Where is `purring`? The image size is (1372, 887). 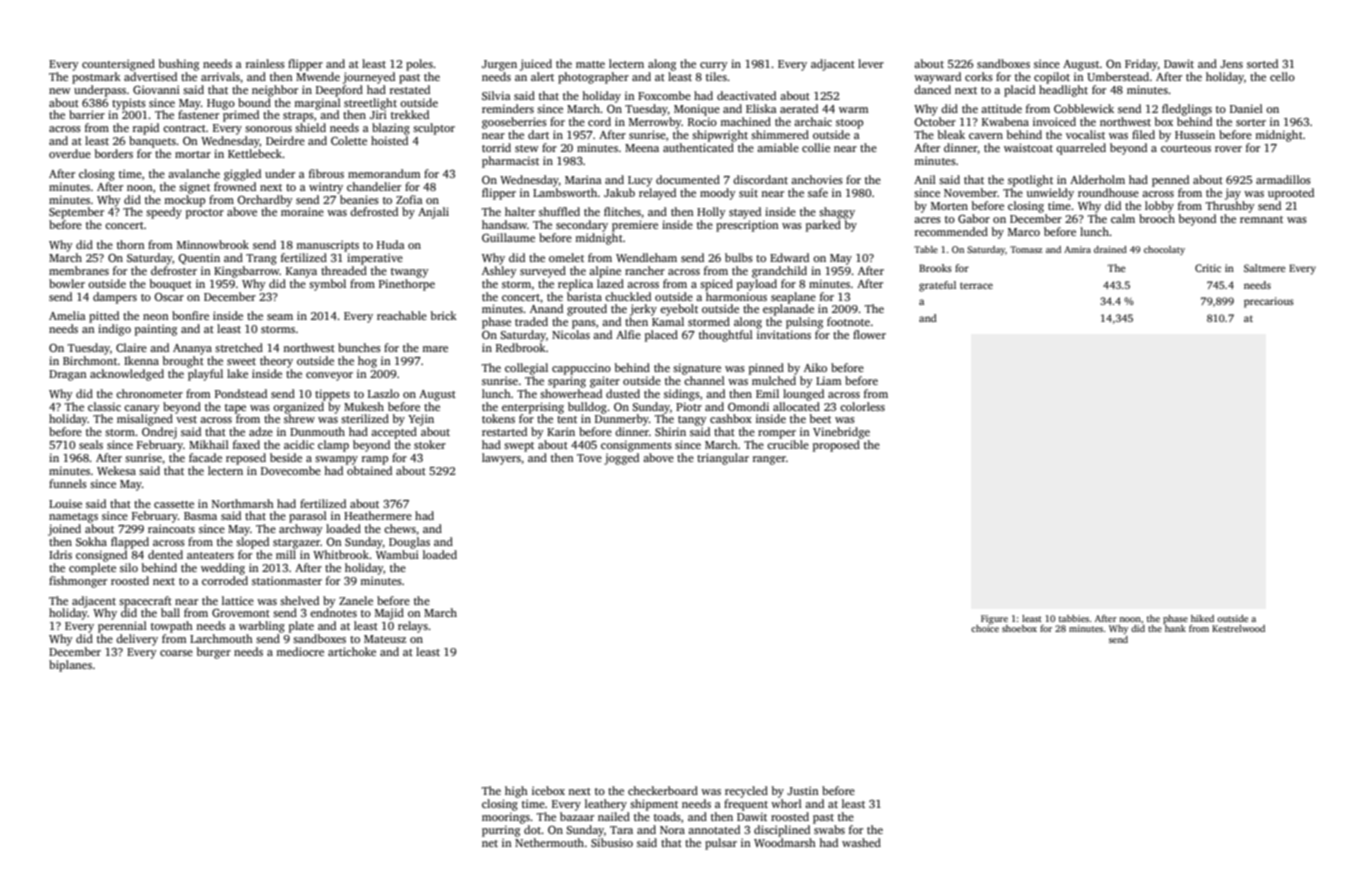 purring is located at coordinates (501, 831).
